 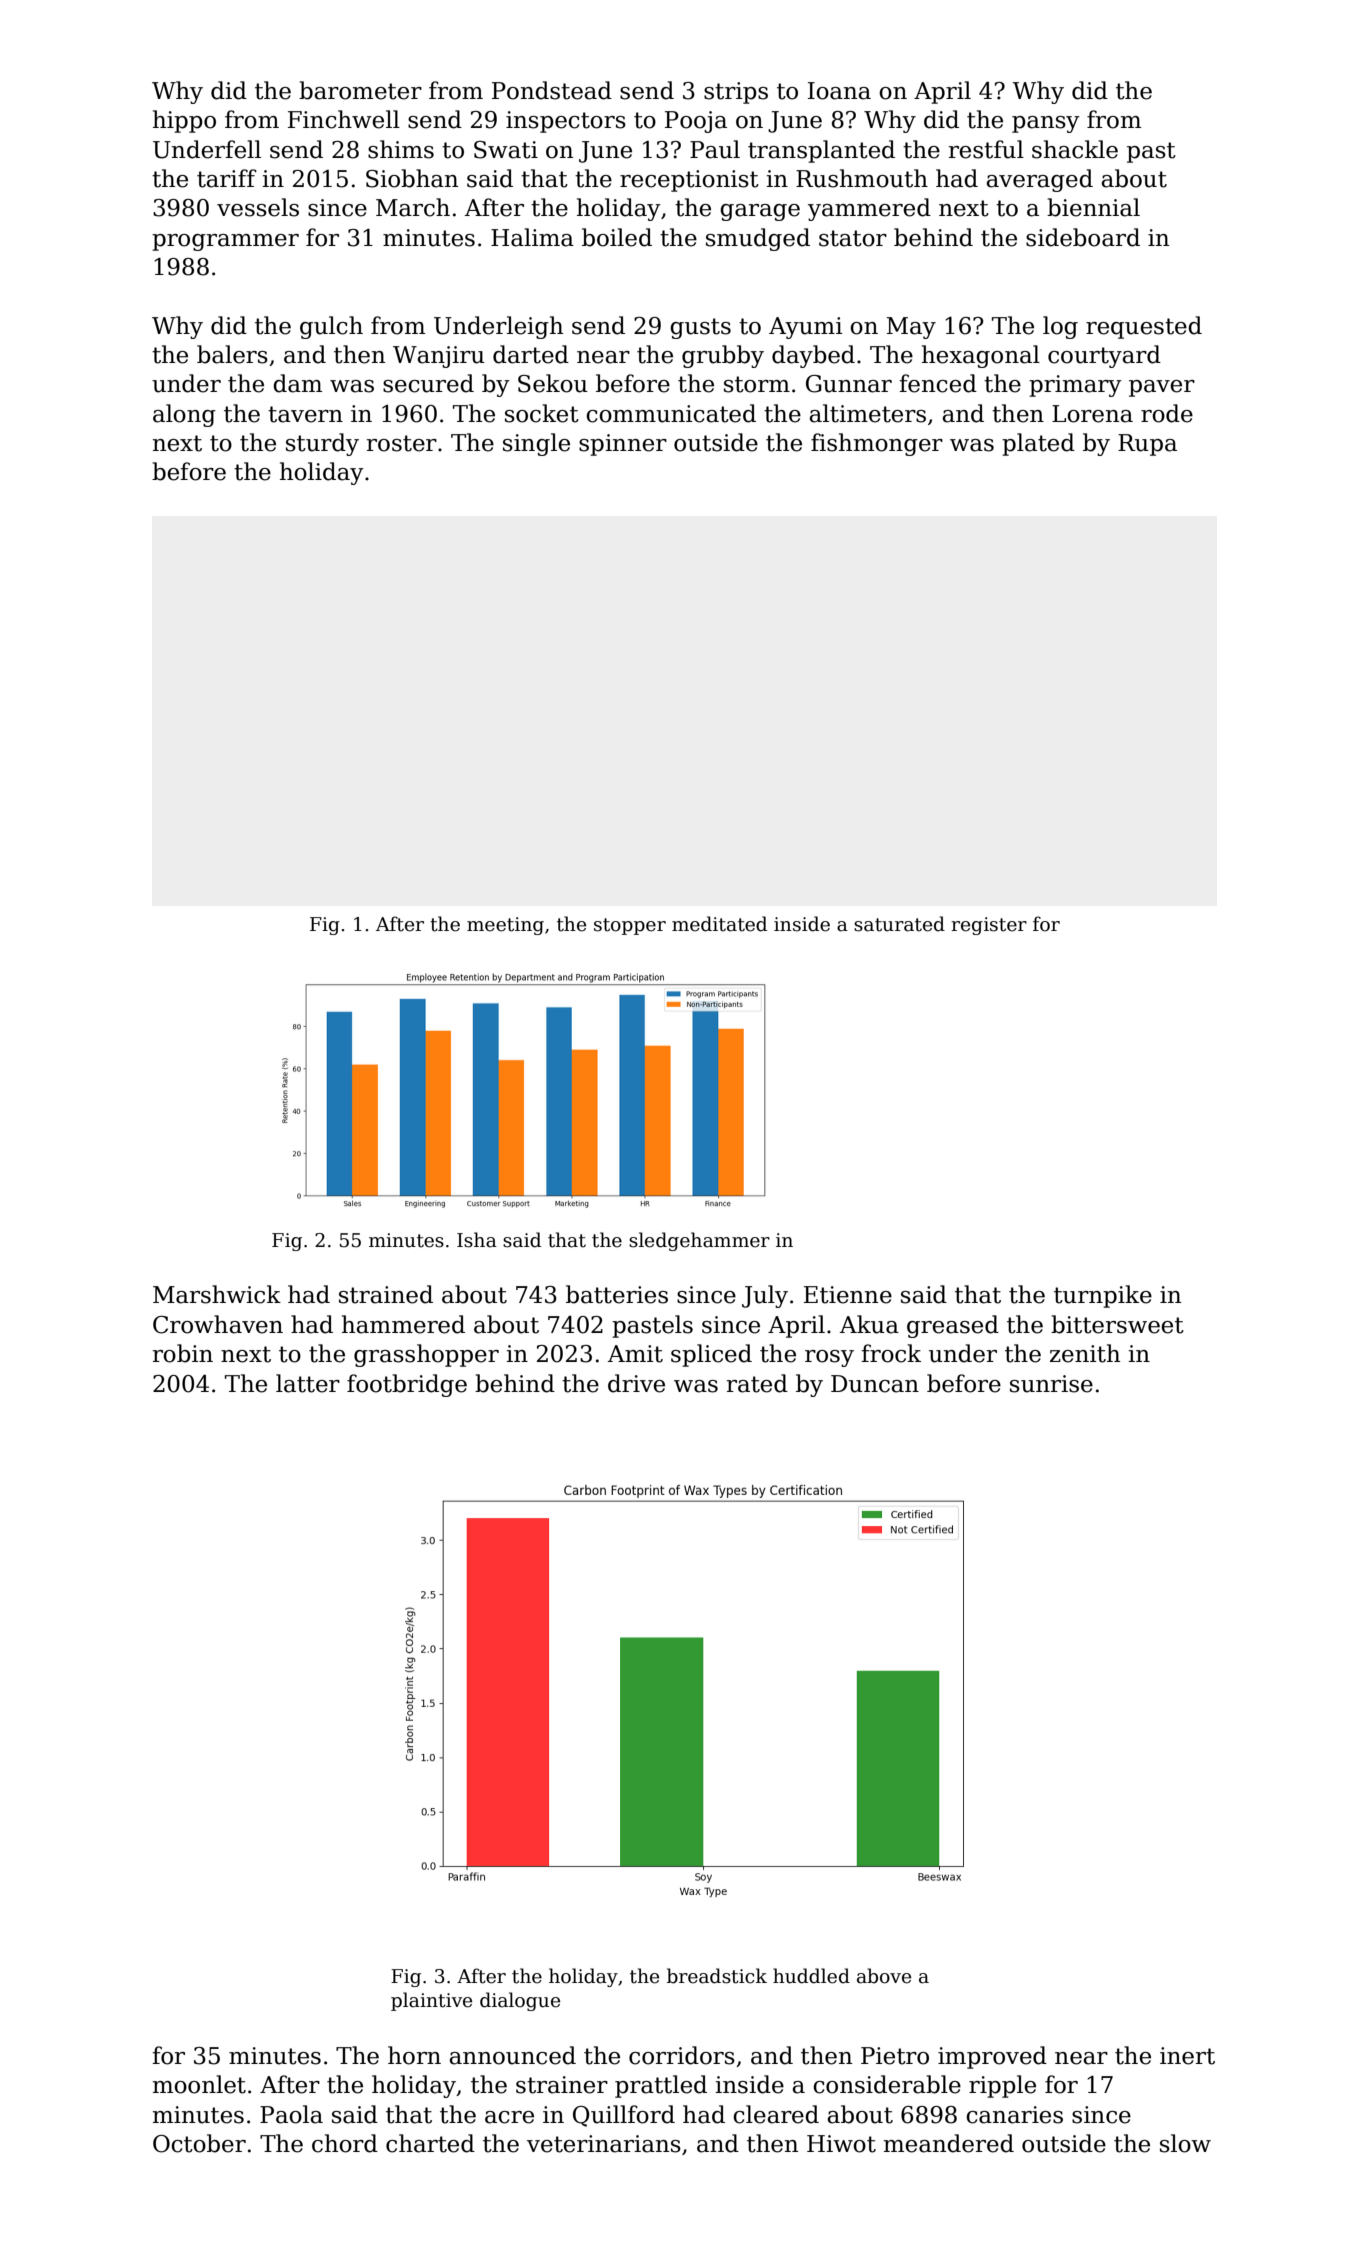 I want to click on meeting, so click(x=505, y=926).
